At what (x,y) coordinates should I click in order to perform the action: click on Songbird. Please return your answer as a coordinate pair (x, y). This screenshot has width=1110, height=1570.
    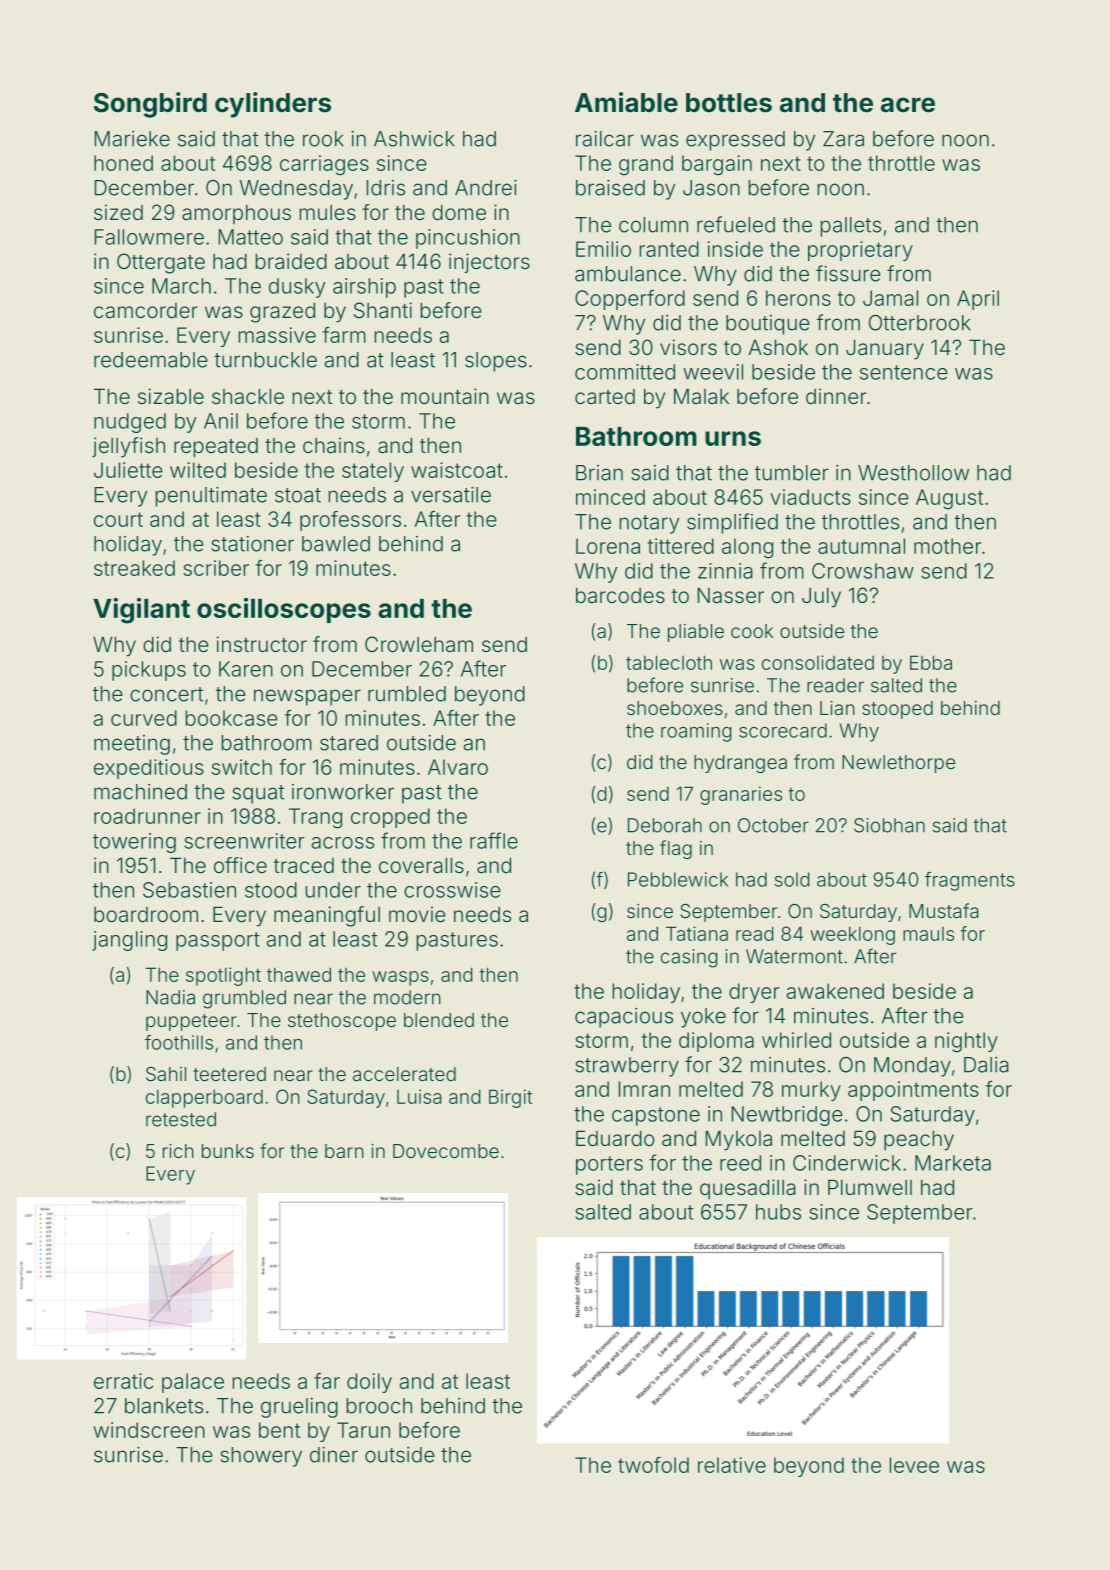
    Looking at the image, I should click on (150, 105).
